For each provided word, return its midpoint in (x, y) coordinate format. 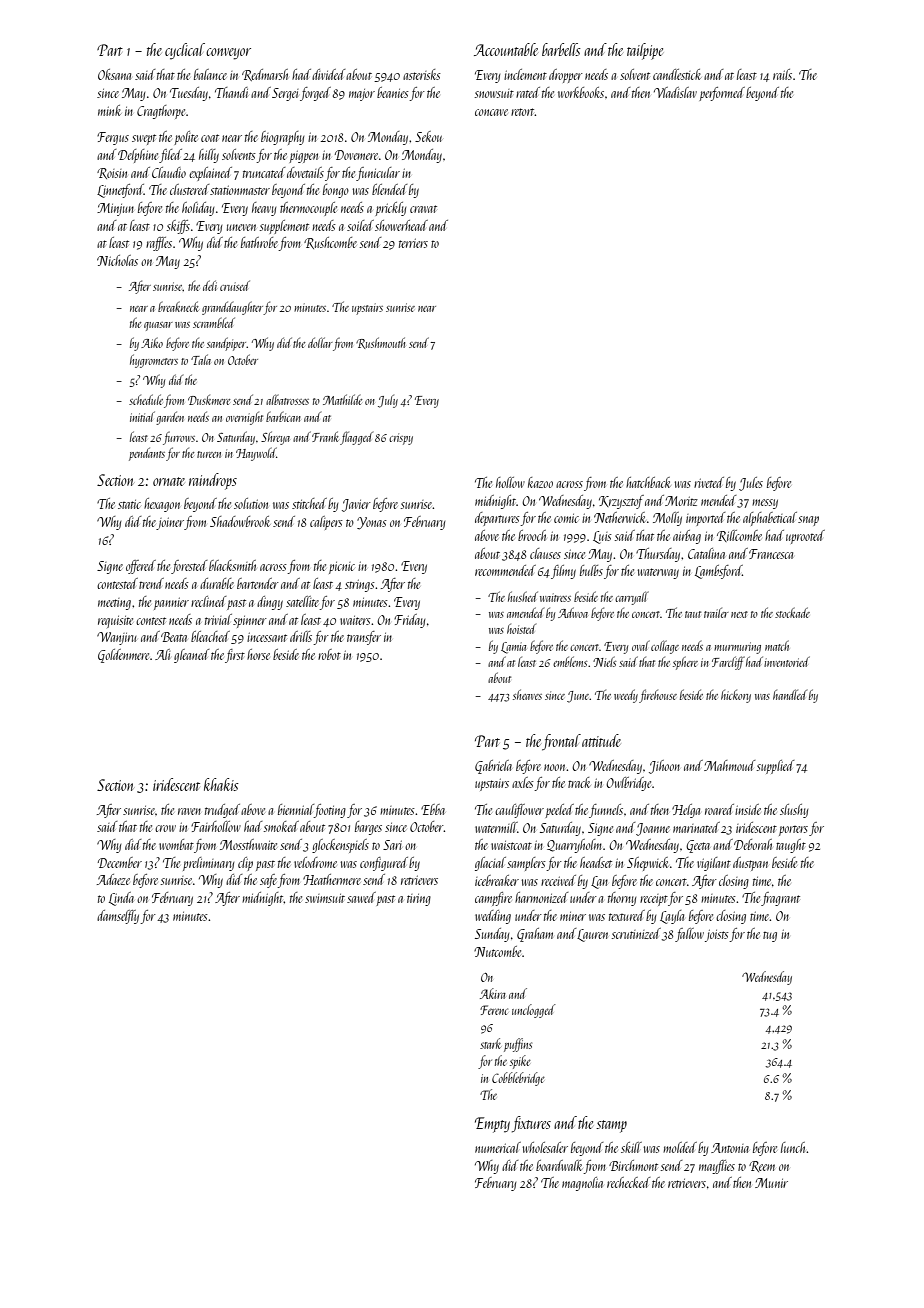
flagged (356, 438)
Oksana (114, 74)
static (129, 504)
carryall (632, 598)
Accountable (506, 49)
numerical (498, 1147)
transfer (364, 638)
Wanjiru (117, 638)
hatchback (648, 482)
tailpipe (645, 51)
